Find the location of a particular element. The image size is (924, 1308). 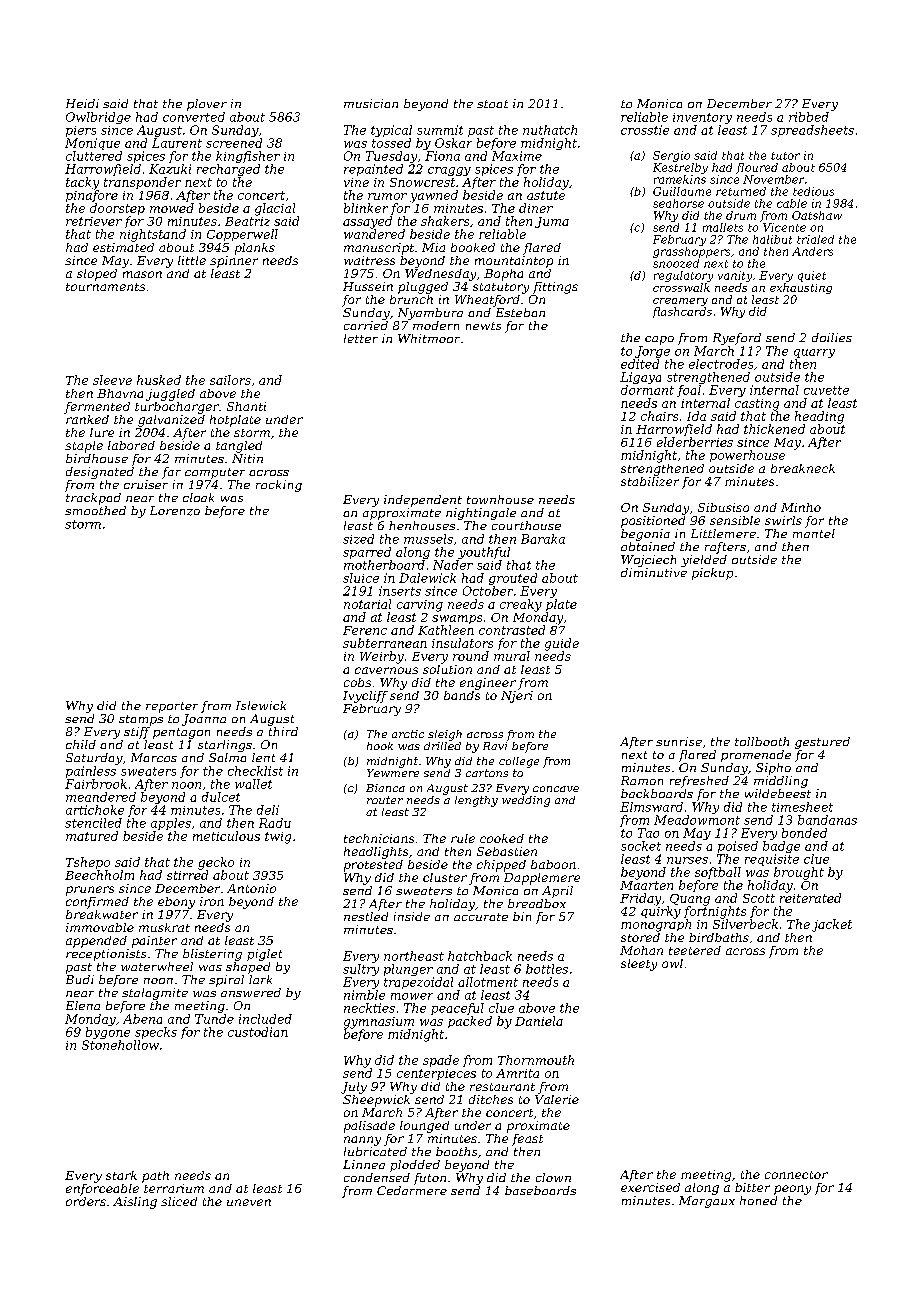

sleeve is located at coordinates (112, 380).
